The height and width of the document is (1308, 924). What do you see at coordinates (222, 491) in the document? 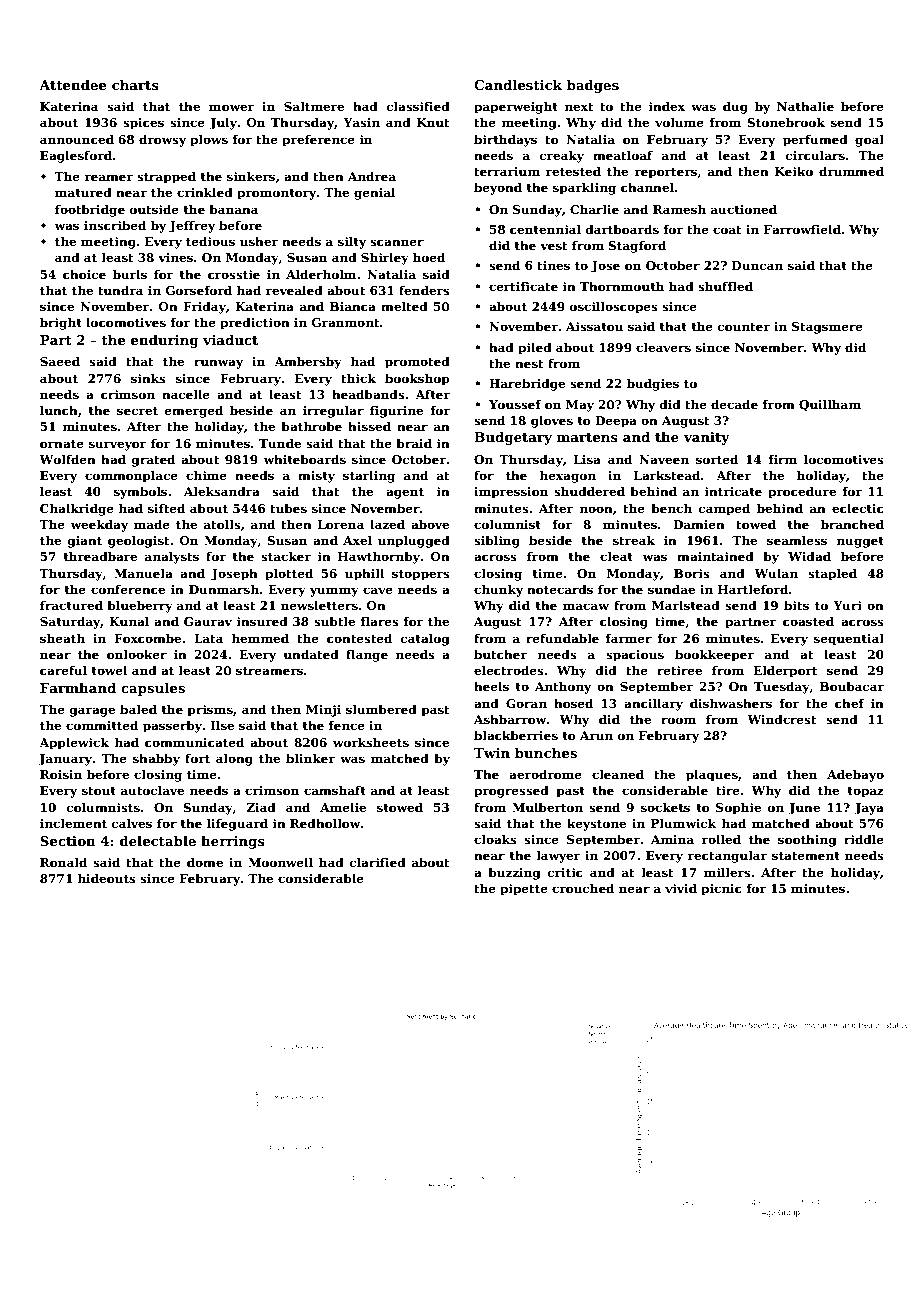
I see `Aleksandra` at bounding box center [222, 491].
